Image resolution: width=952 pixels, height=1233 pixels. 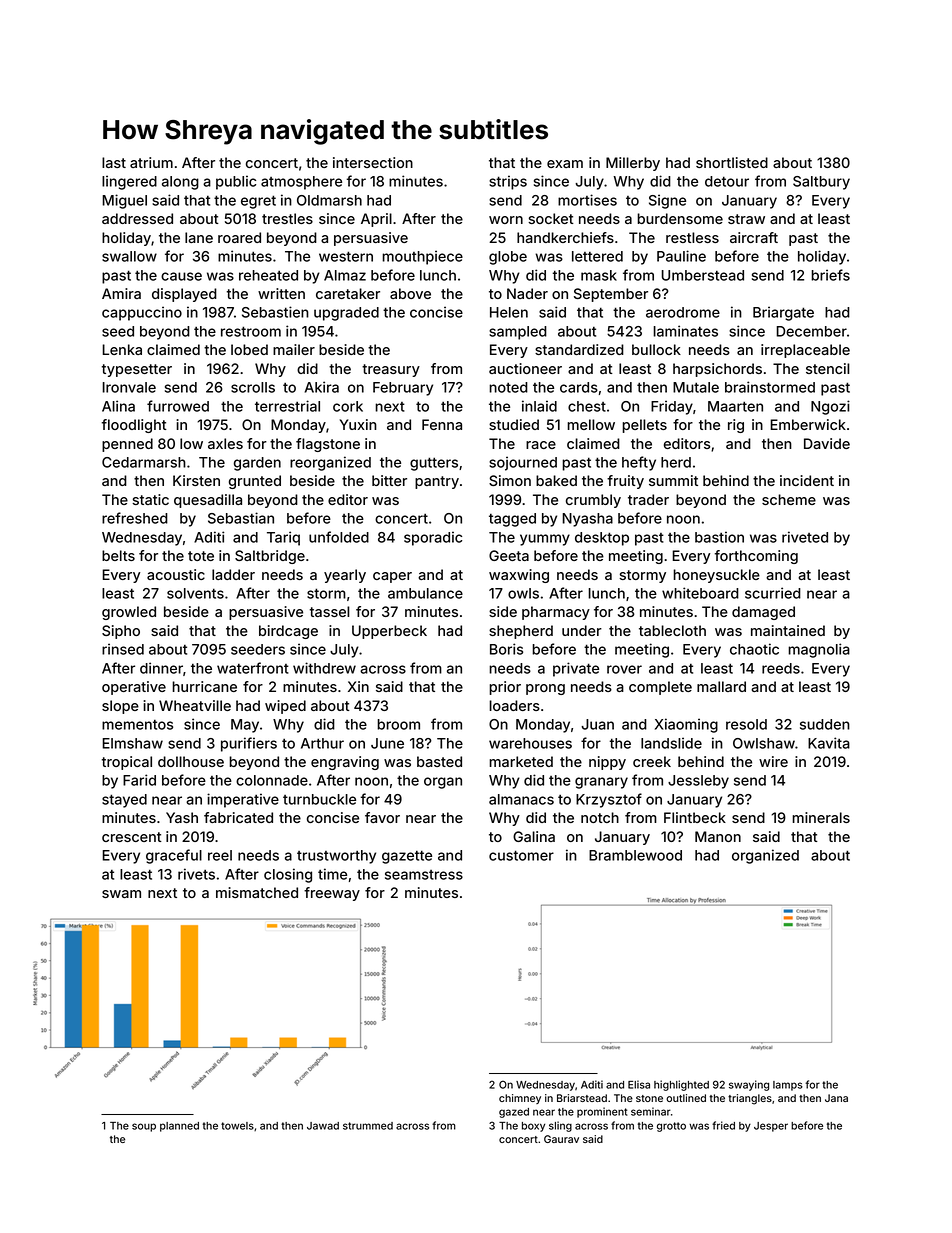 I want to click on furrowed, so click(x=178, y=406).
